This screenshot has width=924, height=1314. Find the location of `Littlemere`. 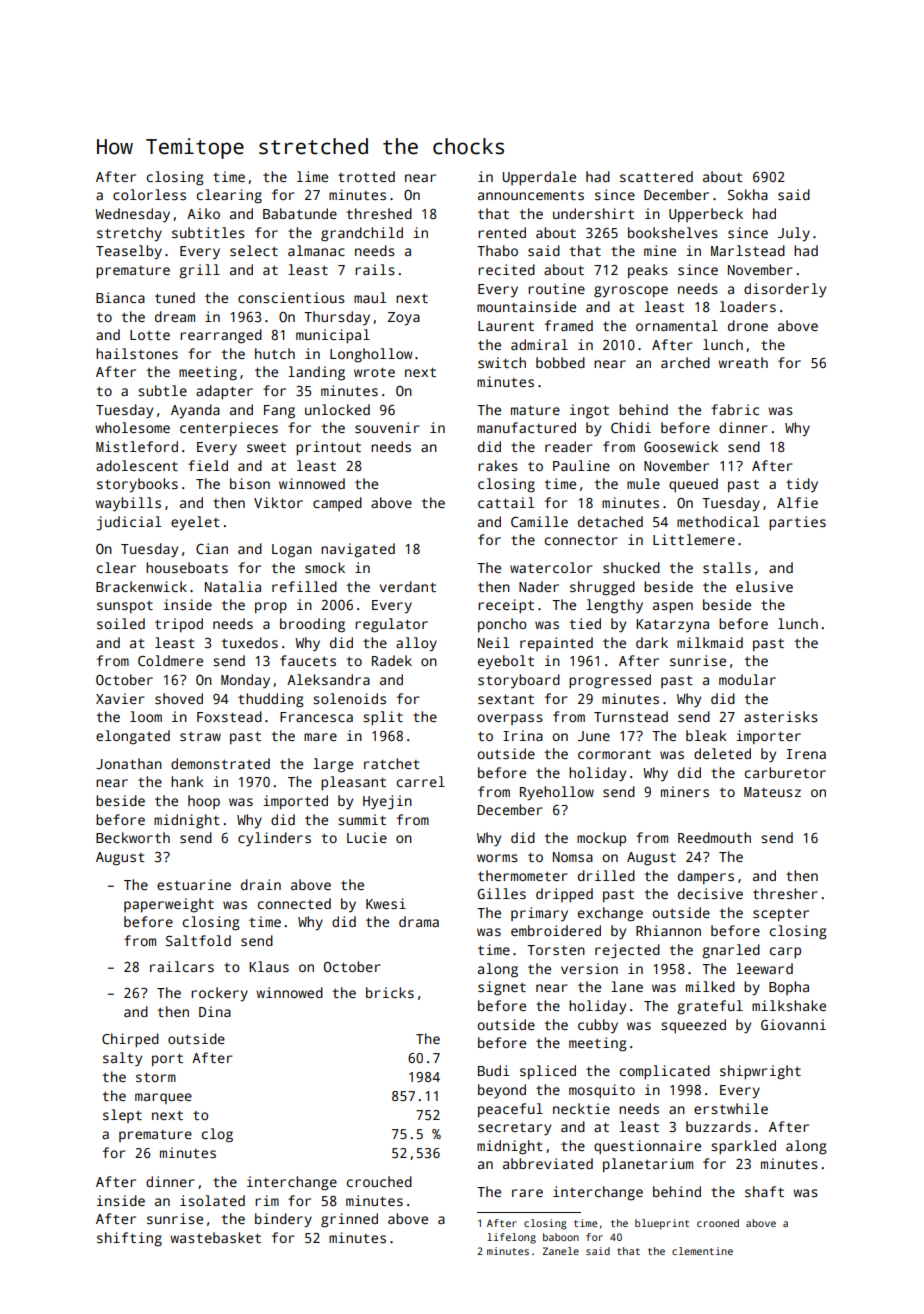

Littlemere is located at coordinates (694, 539).
